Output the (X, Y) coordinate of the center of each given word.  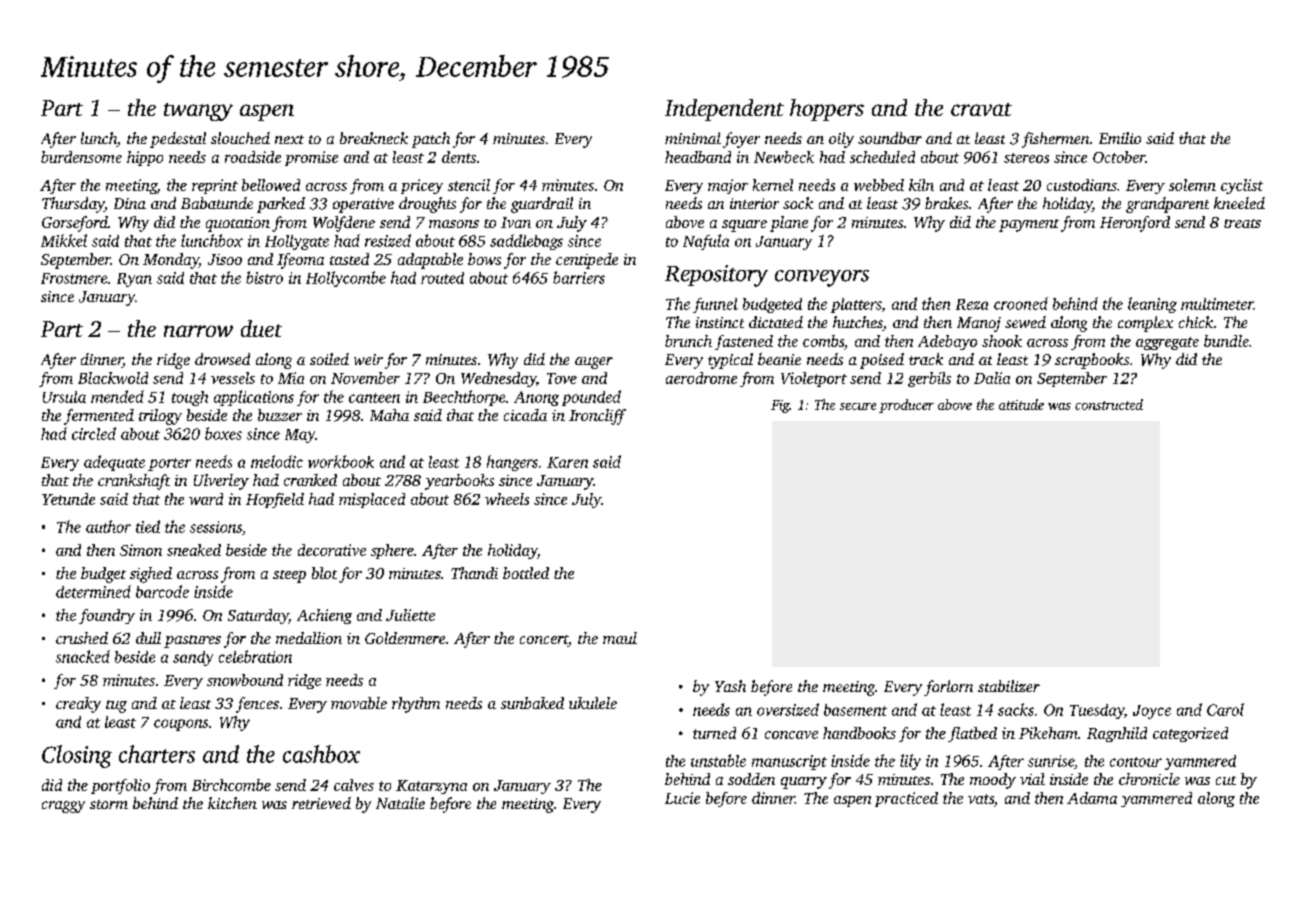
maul (620, 638)
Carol (1225, 709)
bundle (1226, 341)
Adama (1092, 798)
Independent (724, 110)
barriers (579, 277)
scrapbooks (1092, 361)
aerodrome (701, 378)
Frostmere (74, 278)
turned (714, 733)
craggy (63, 807)
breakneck (374, 138)
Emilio (1120, 138)
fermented (99, 417)
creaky (78, 705)
